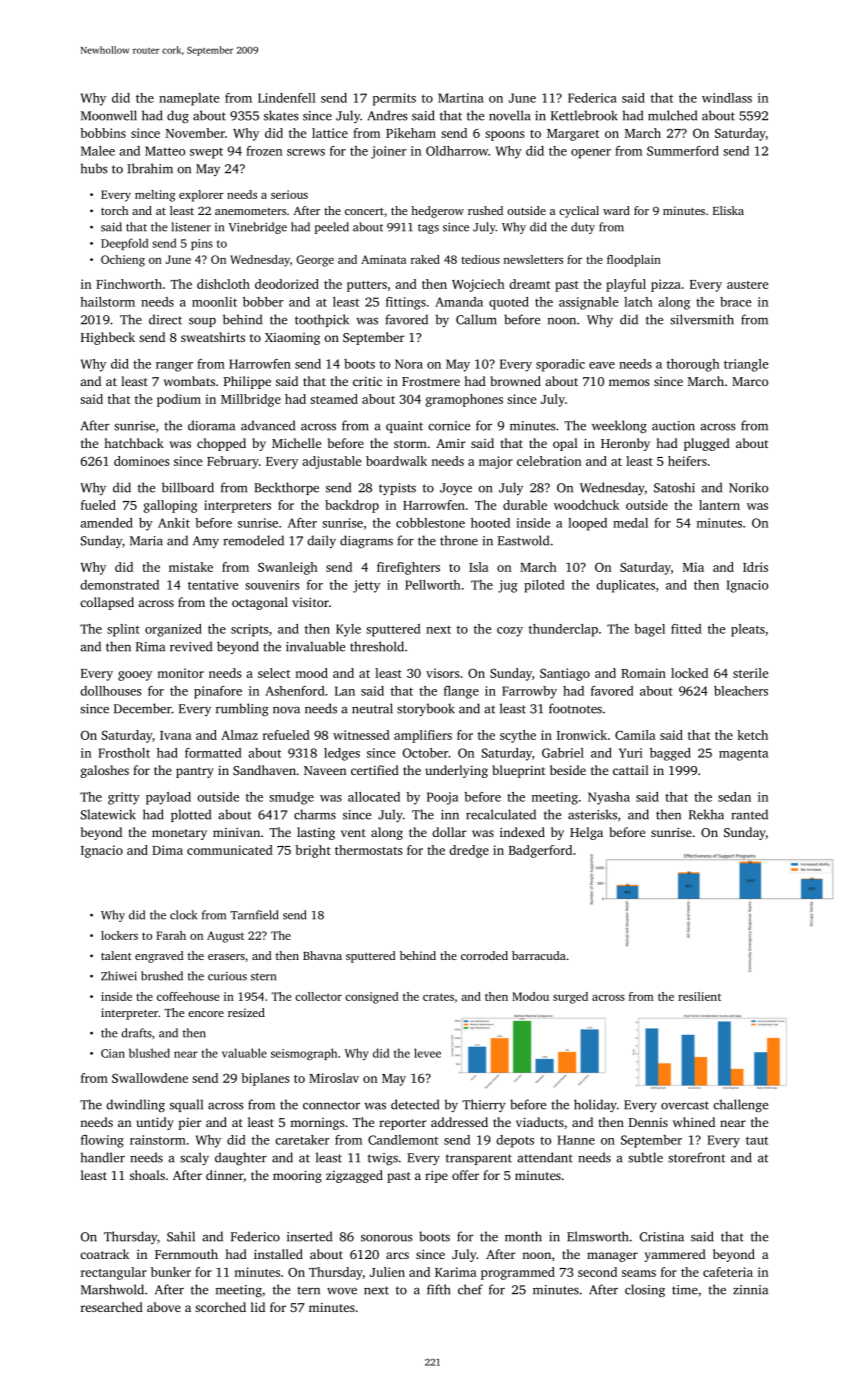  What do you see at coordinates (368, 850) in the page?
I see `thermostats` at bounding box center [368, 850].
